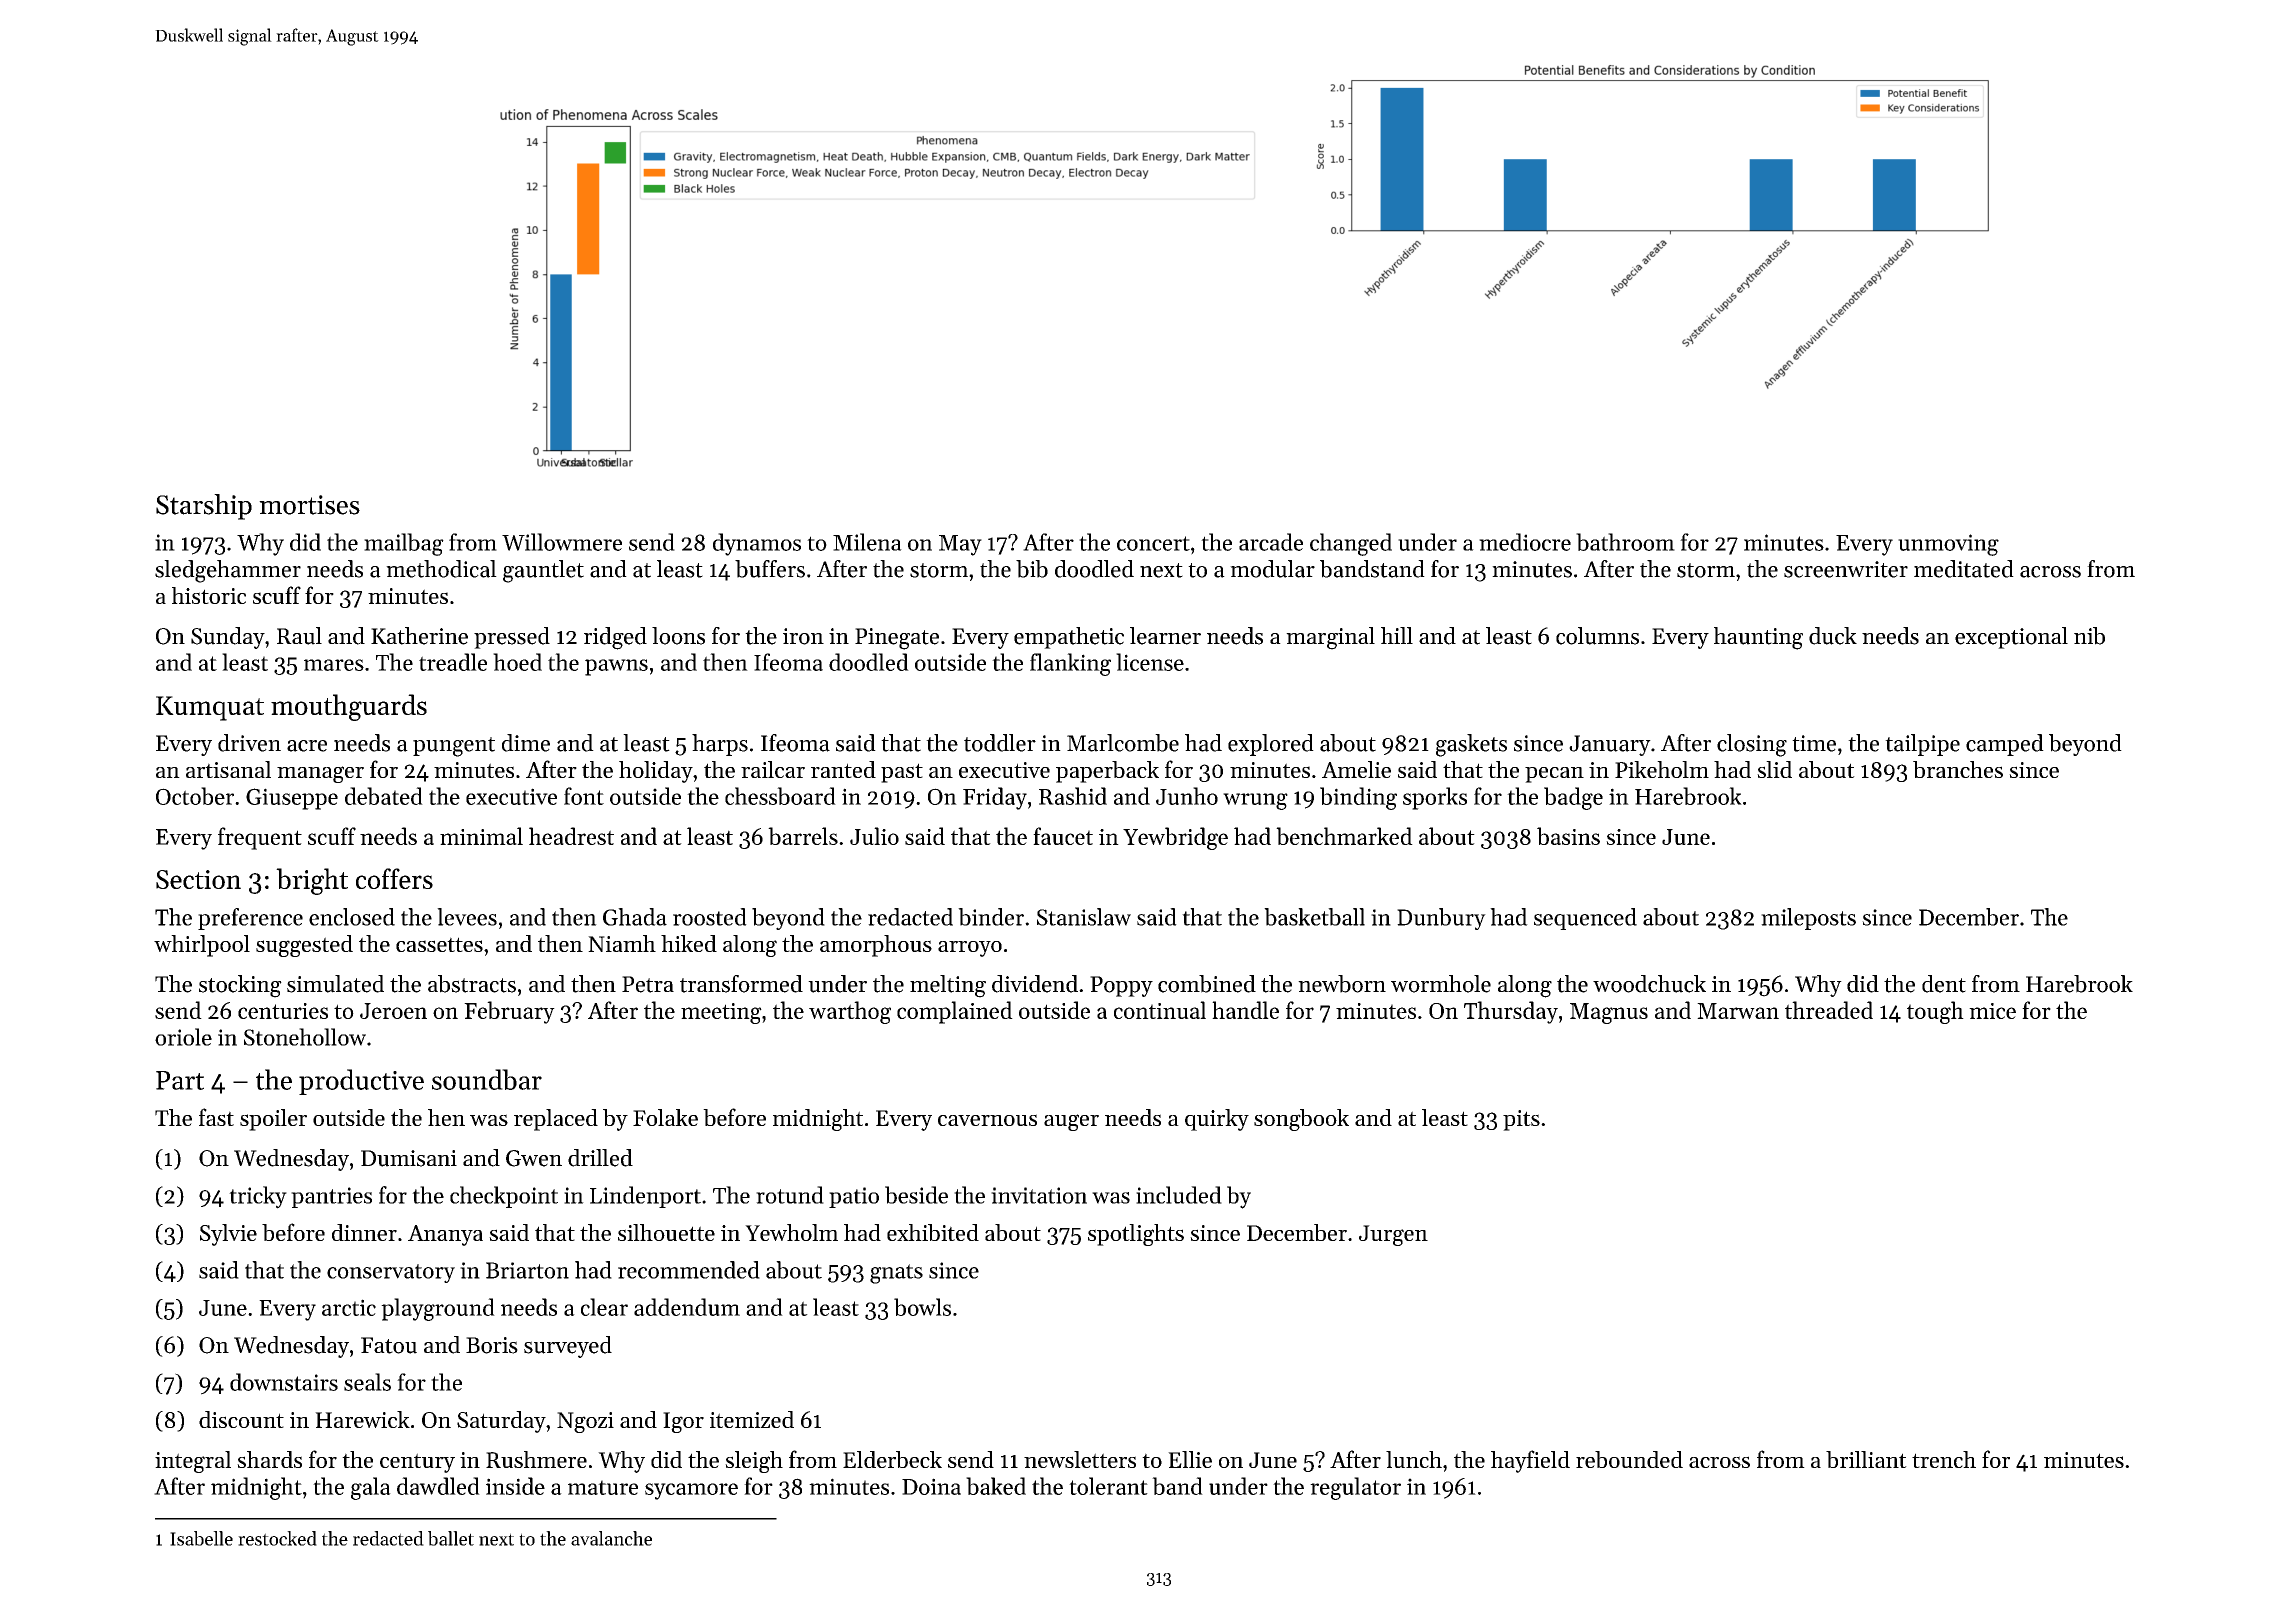 The image size is (2292, 1620). I want to click on flanking, so click(1070, 664).
